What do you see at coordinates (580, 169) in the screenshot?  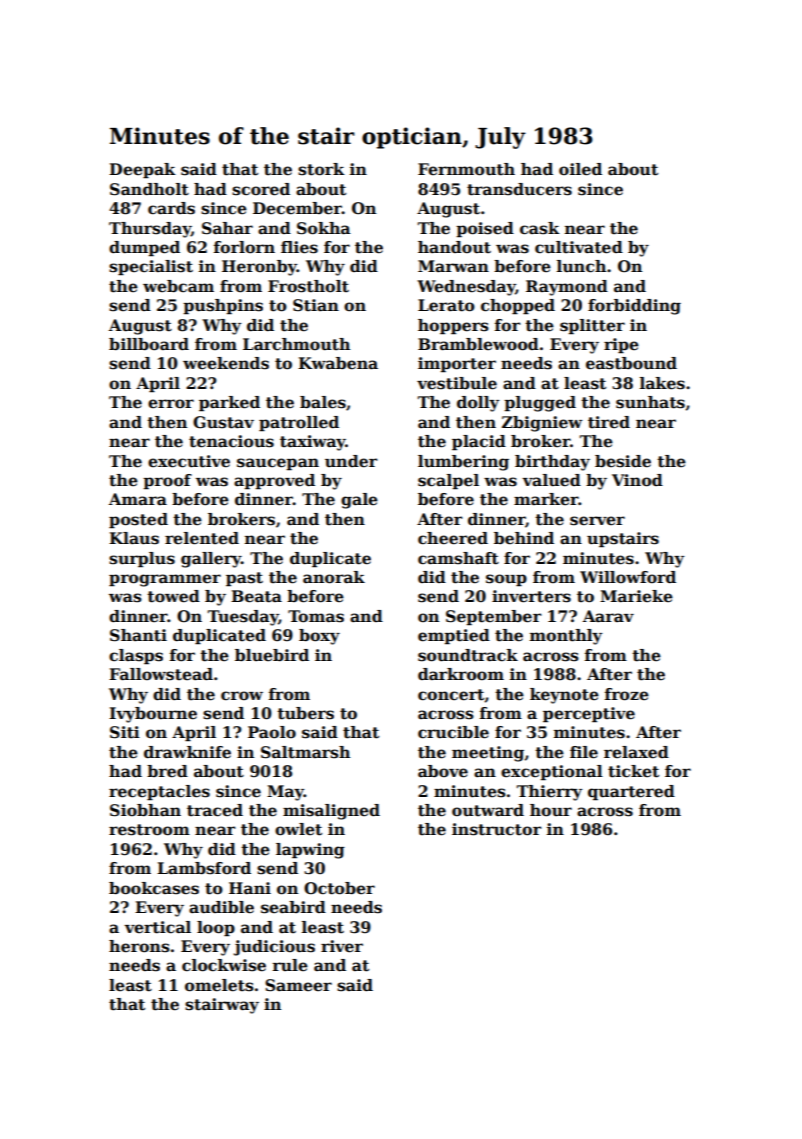 I see `oiled` at bounding box center [580, 169].
